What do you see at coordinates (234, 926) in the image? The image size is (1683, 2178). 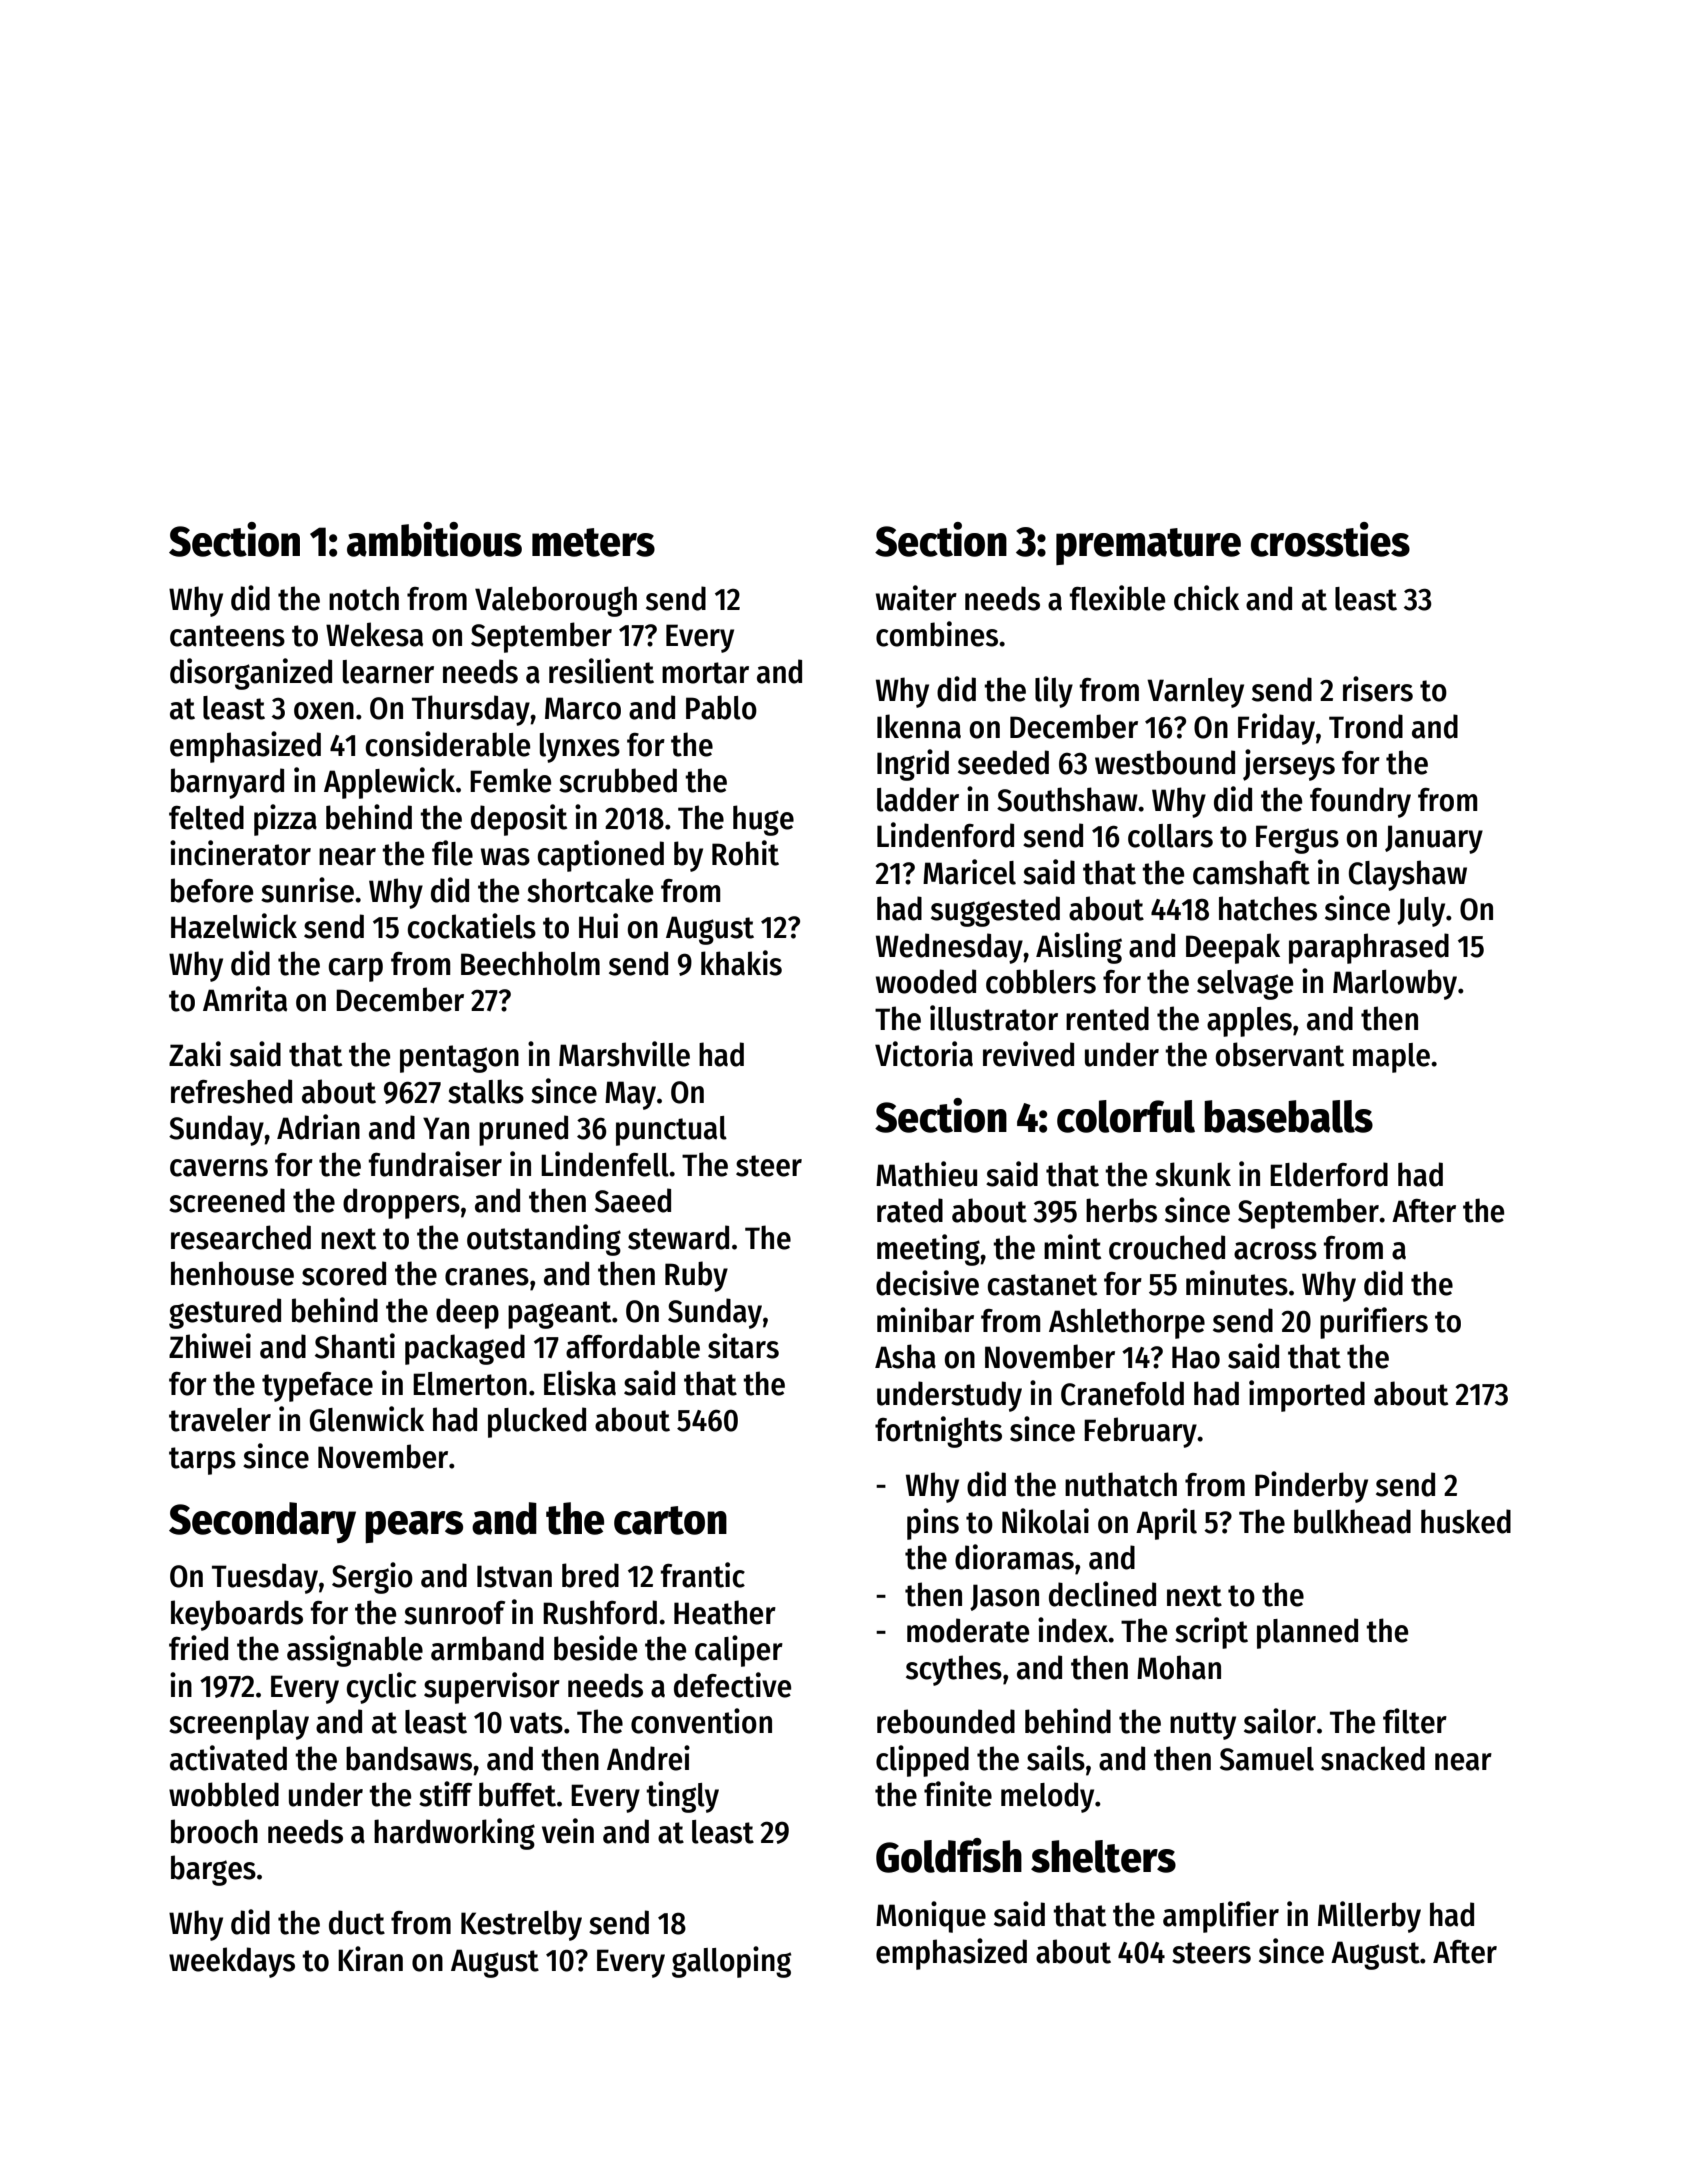 I see `Hazelwick` at bounding box center [234, 926].
